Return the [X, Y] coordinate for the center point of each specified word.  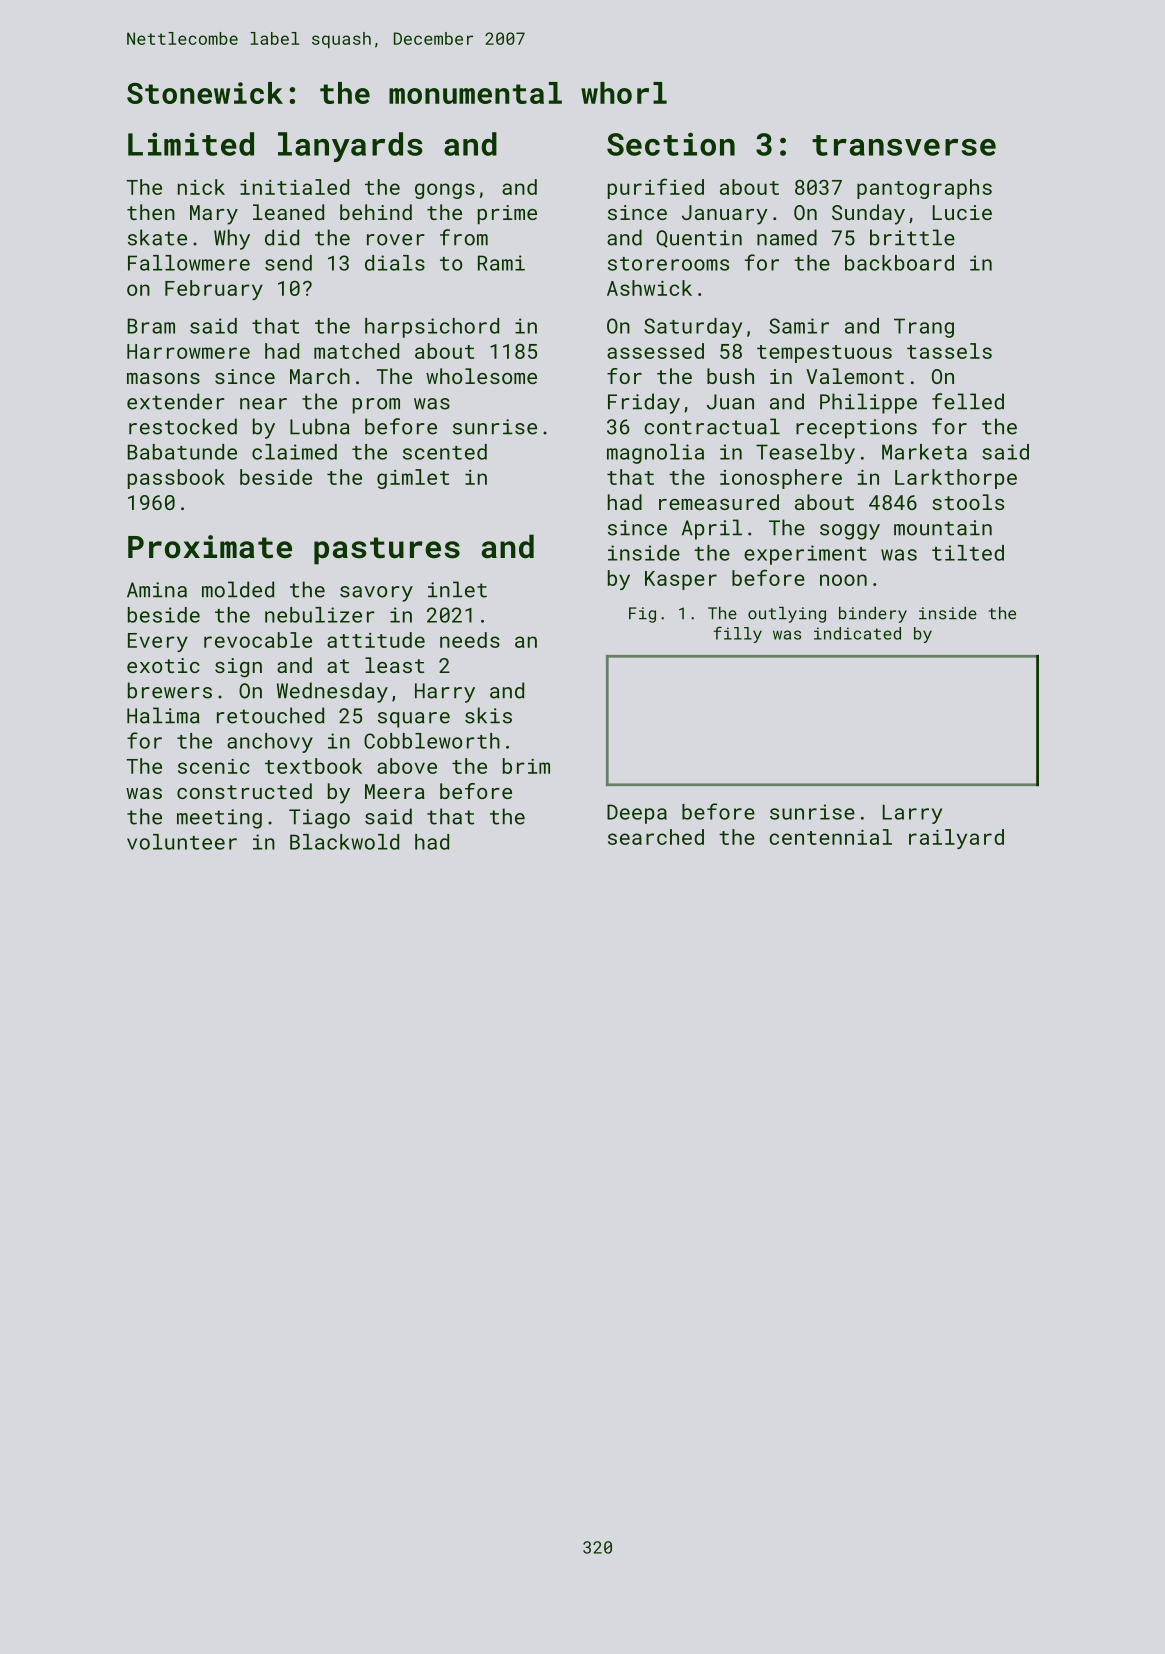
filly [738, 634]
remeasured [719, 502]
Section [671, 144]
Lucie [962, 212]
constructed [244, 791]
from [464, 237]
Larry [912, 814]
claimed [294, 452]
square [414, 720]
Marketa [924, 452]
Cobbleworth [432, 741]
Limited [191, 144]
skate [157, 237]
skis [488, 715]
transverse [904, 145]
